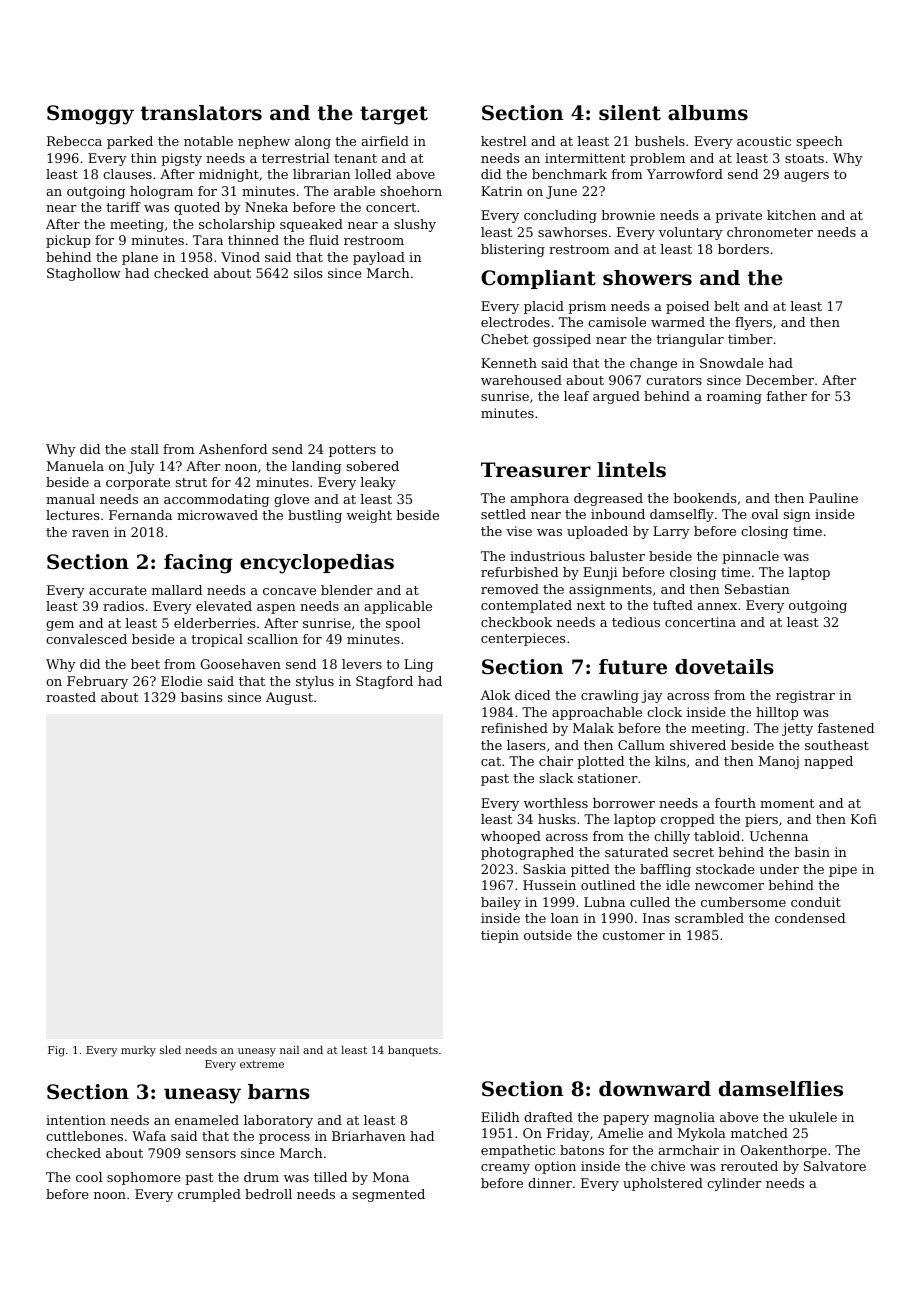 Image resolution: width=924 pixels, height=1308 pixels. I want to click on cat, so click(491, 761).
